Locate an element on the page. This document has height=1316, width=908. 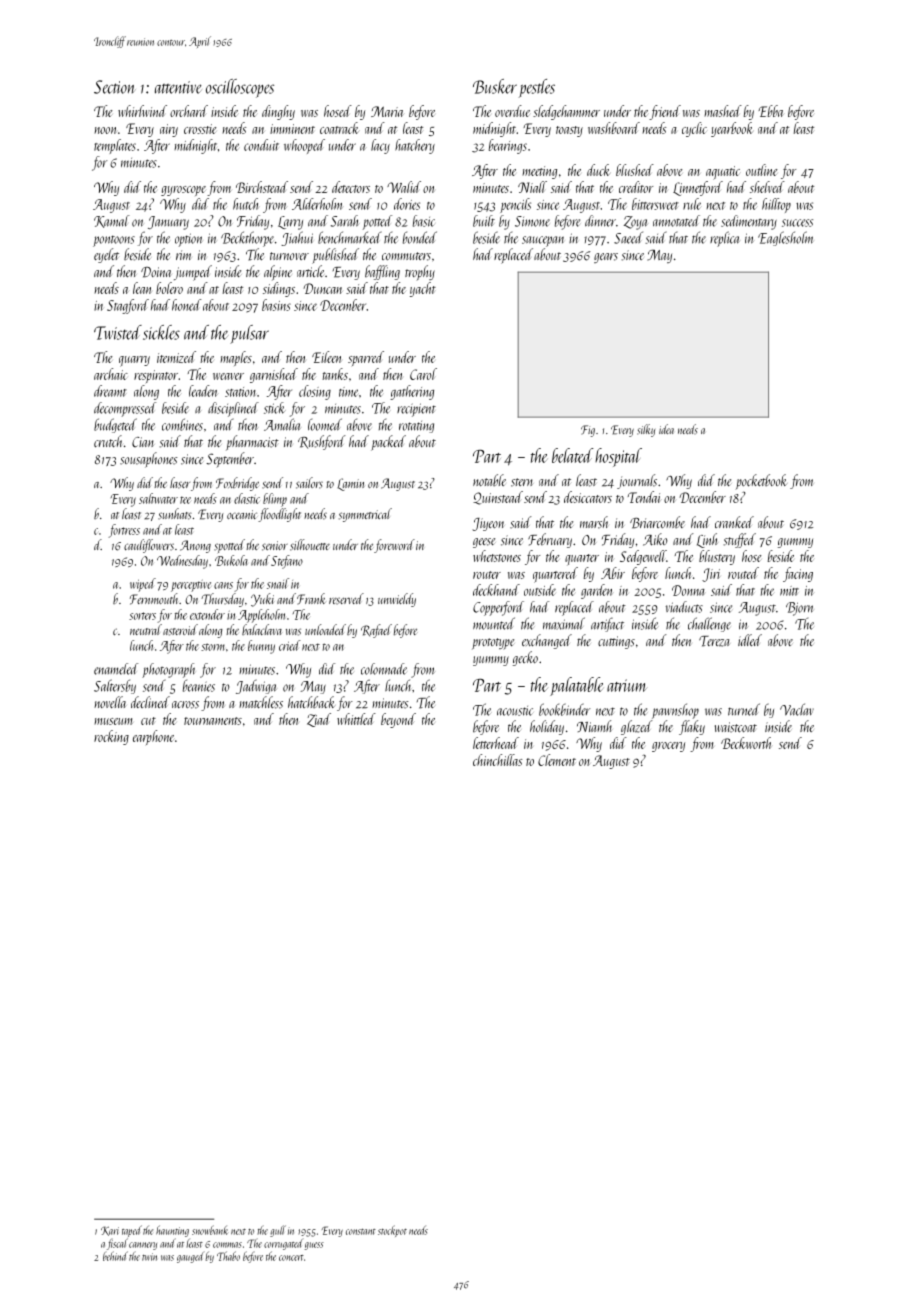
chinchillas is located at coordinates (498, 760).
